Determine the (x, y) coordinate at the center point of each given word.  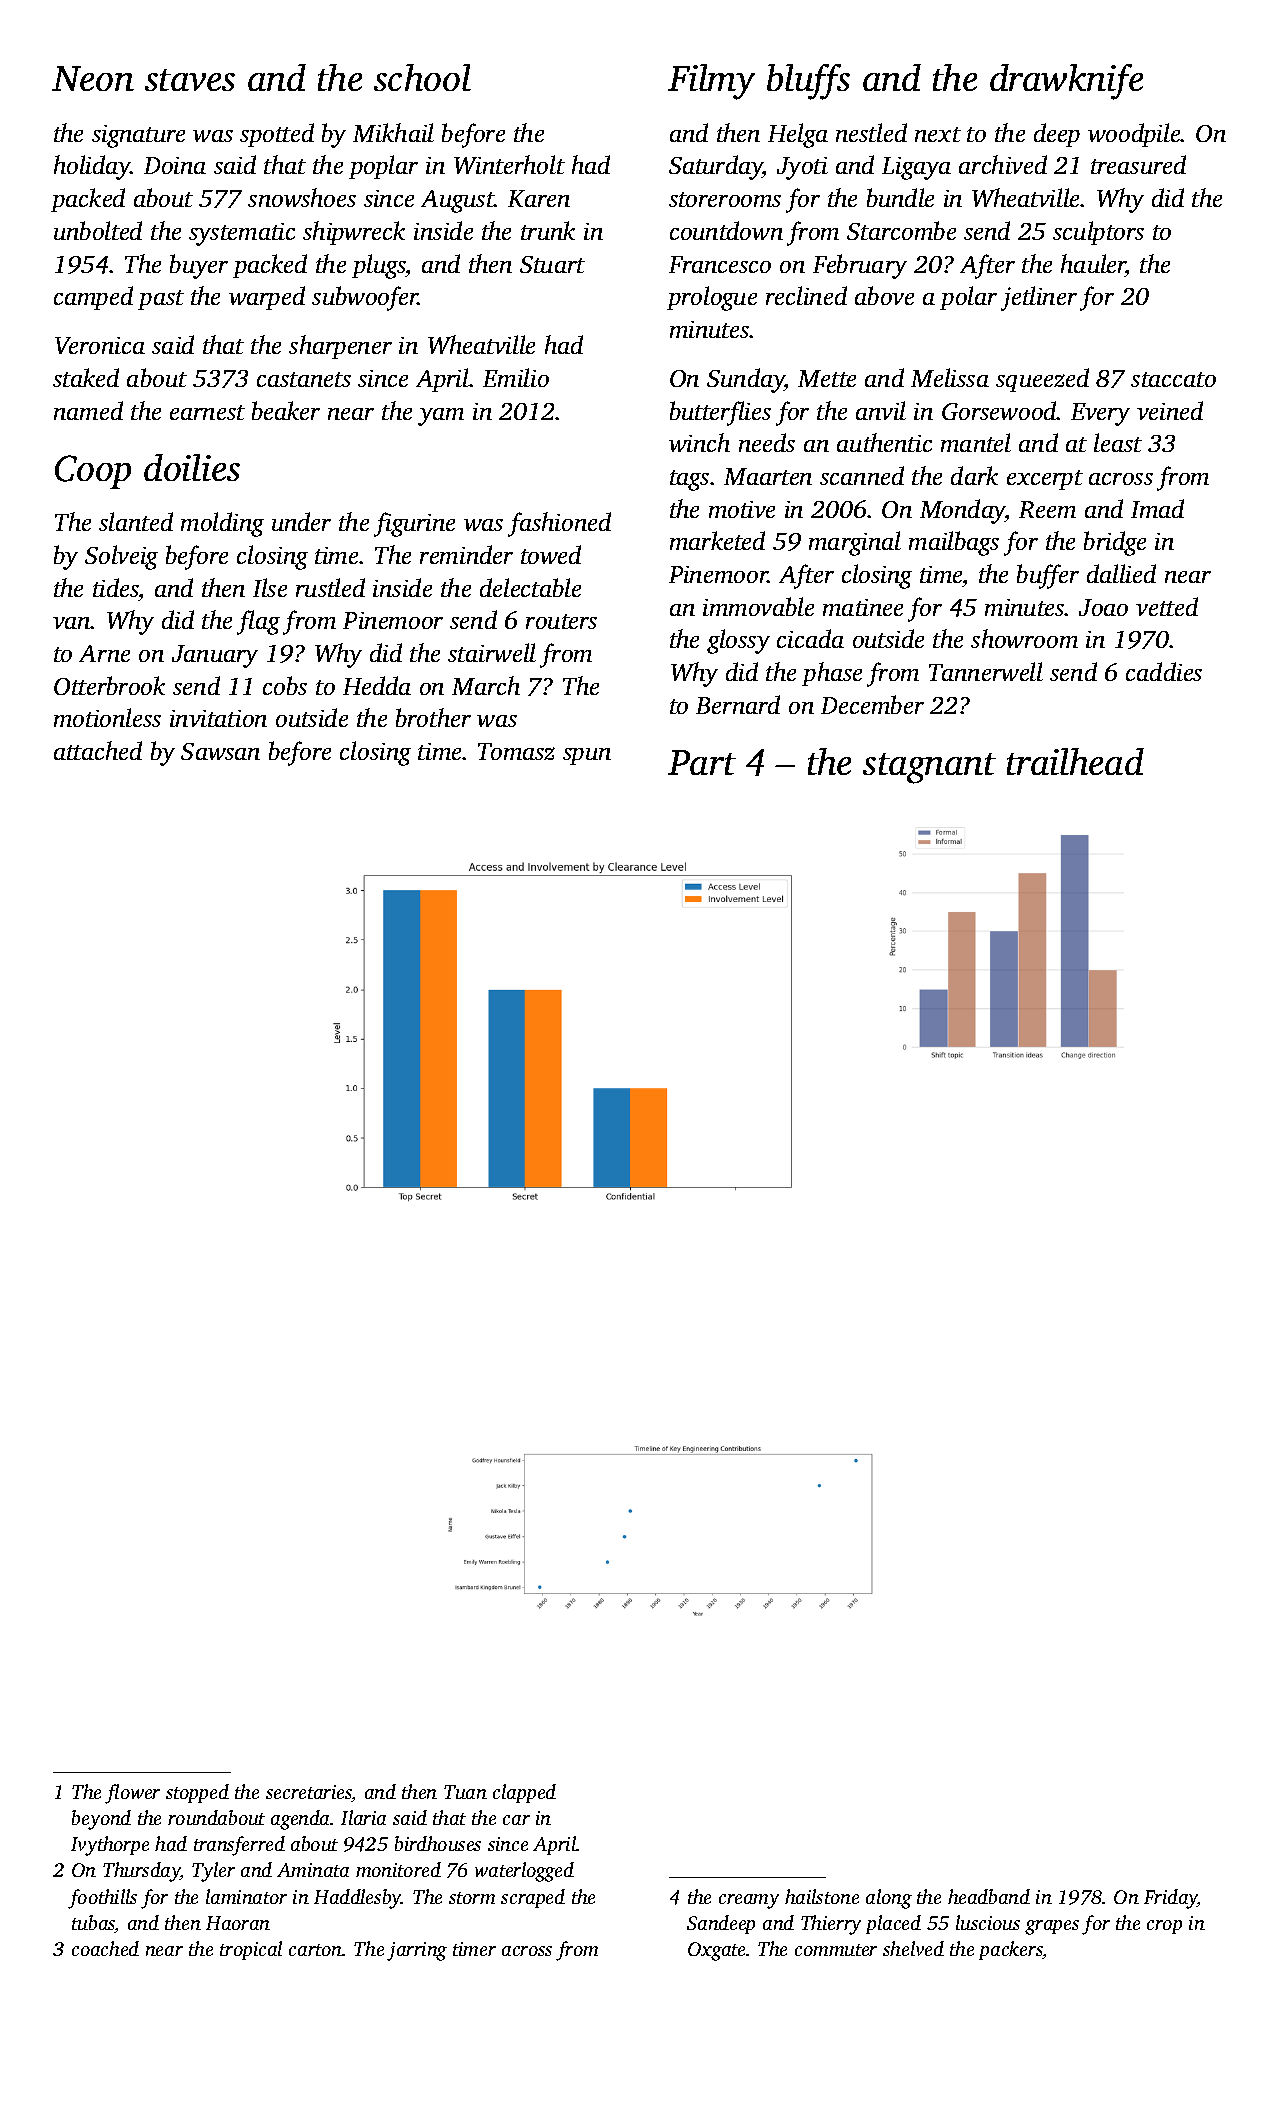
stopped (197, 1793)
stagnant (929, 768)
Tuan (465, 1792)
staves (190, 80)
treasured (1138, 164)
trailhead (1075, 761)
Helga (798, 135)
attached (98, 750)
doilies (192, 467)
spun (587, 756)
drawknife (1066, 82)
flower (132, 1794)
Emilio (516, 377)
